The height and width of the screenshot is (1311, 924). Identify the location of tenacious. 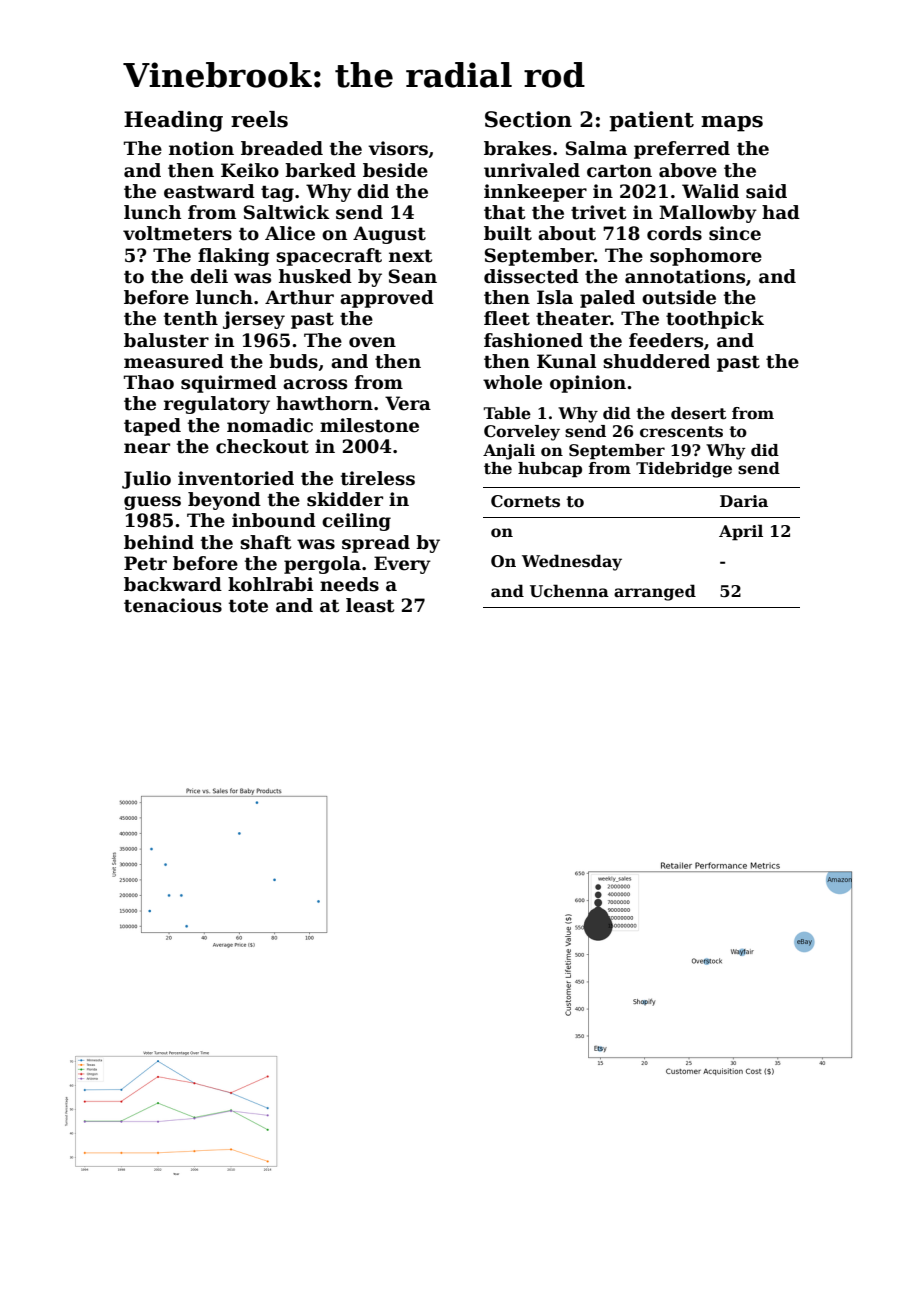
(173, 605).
